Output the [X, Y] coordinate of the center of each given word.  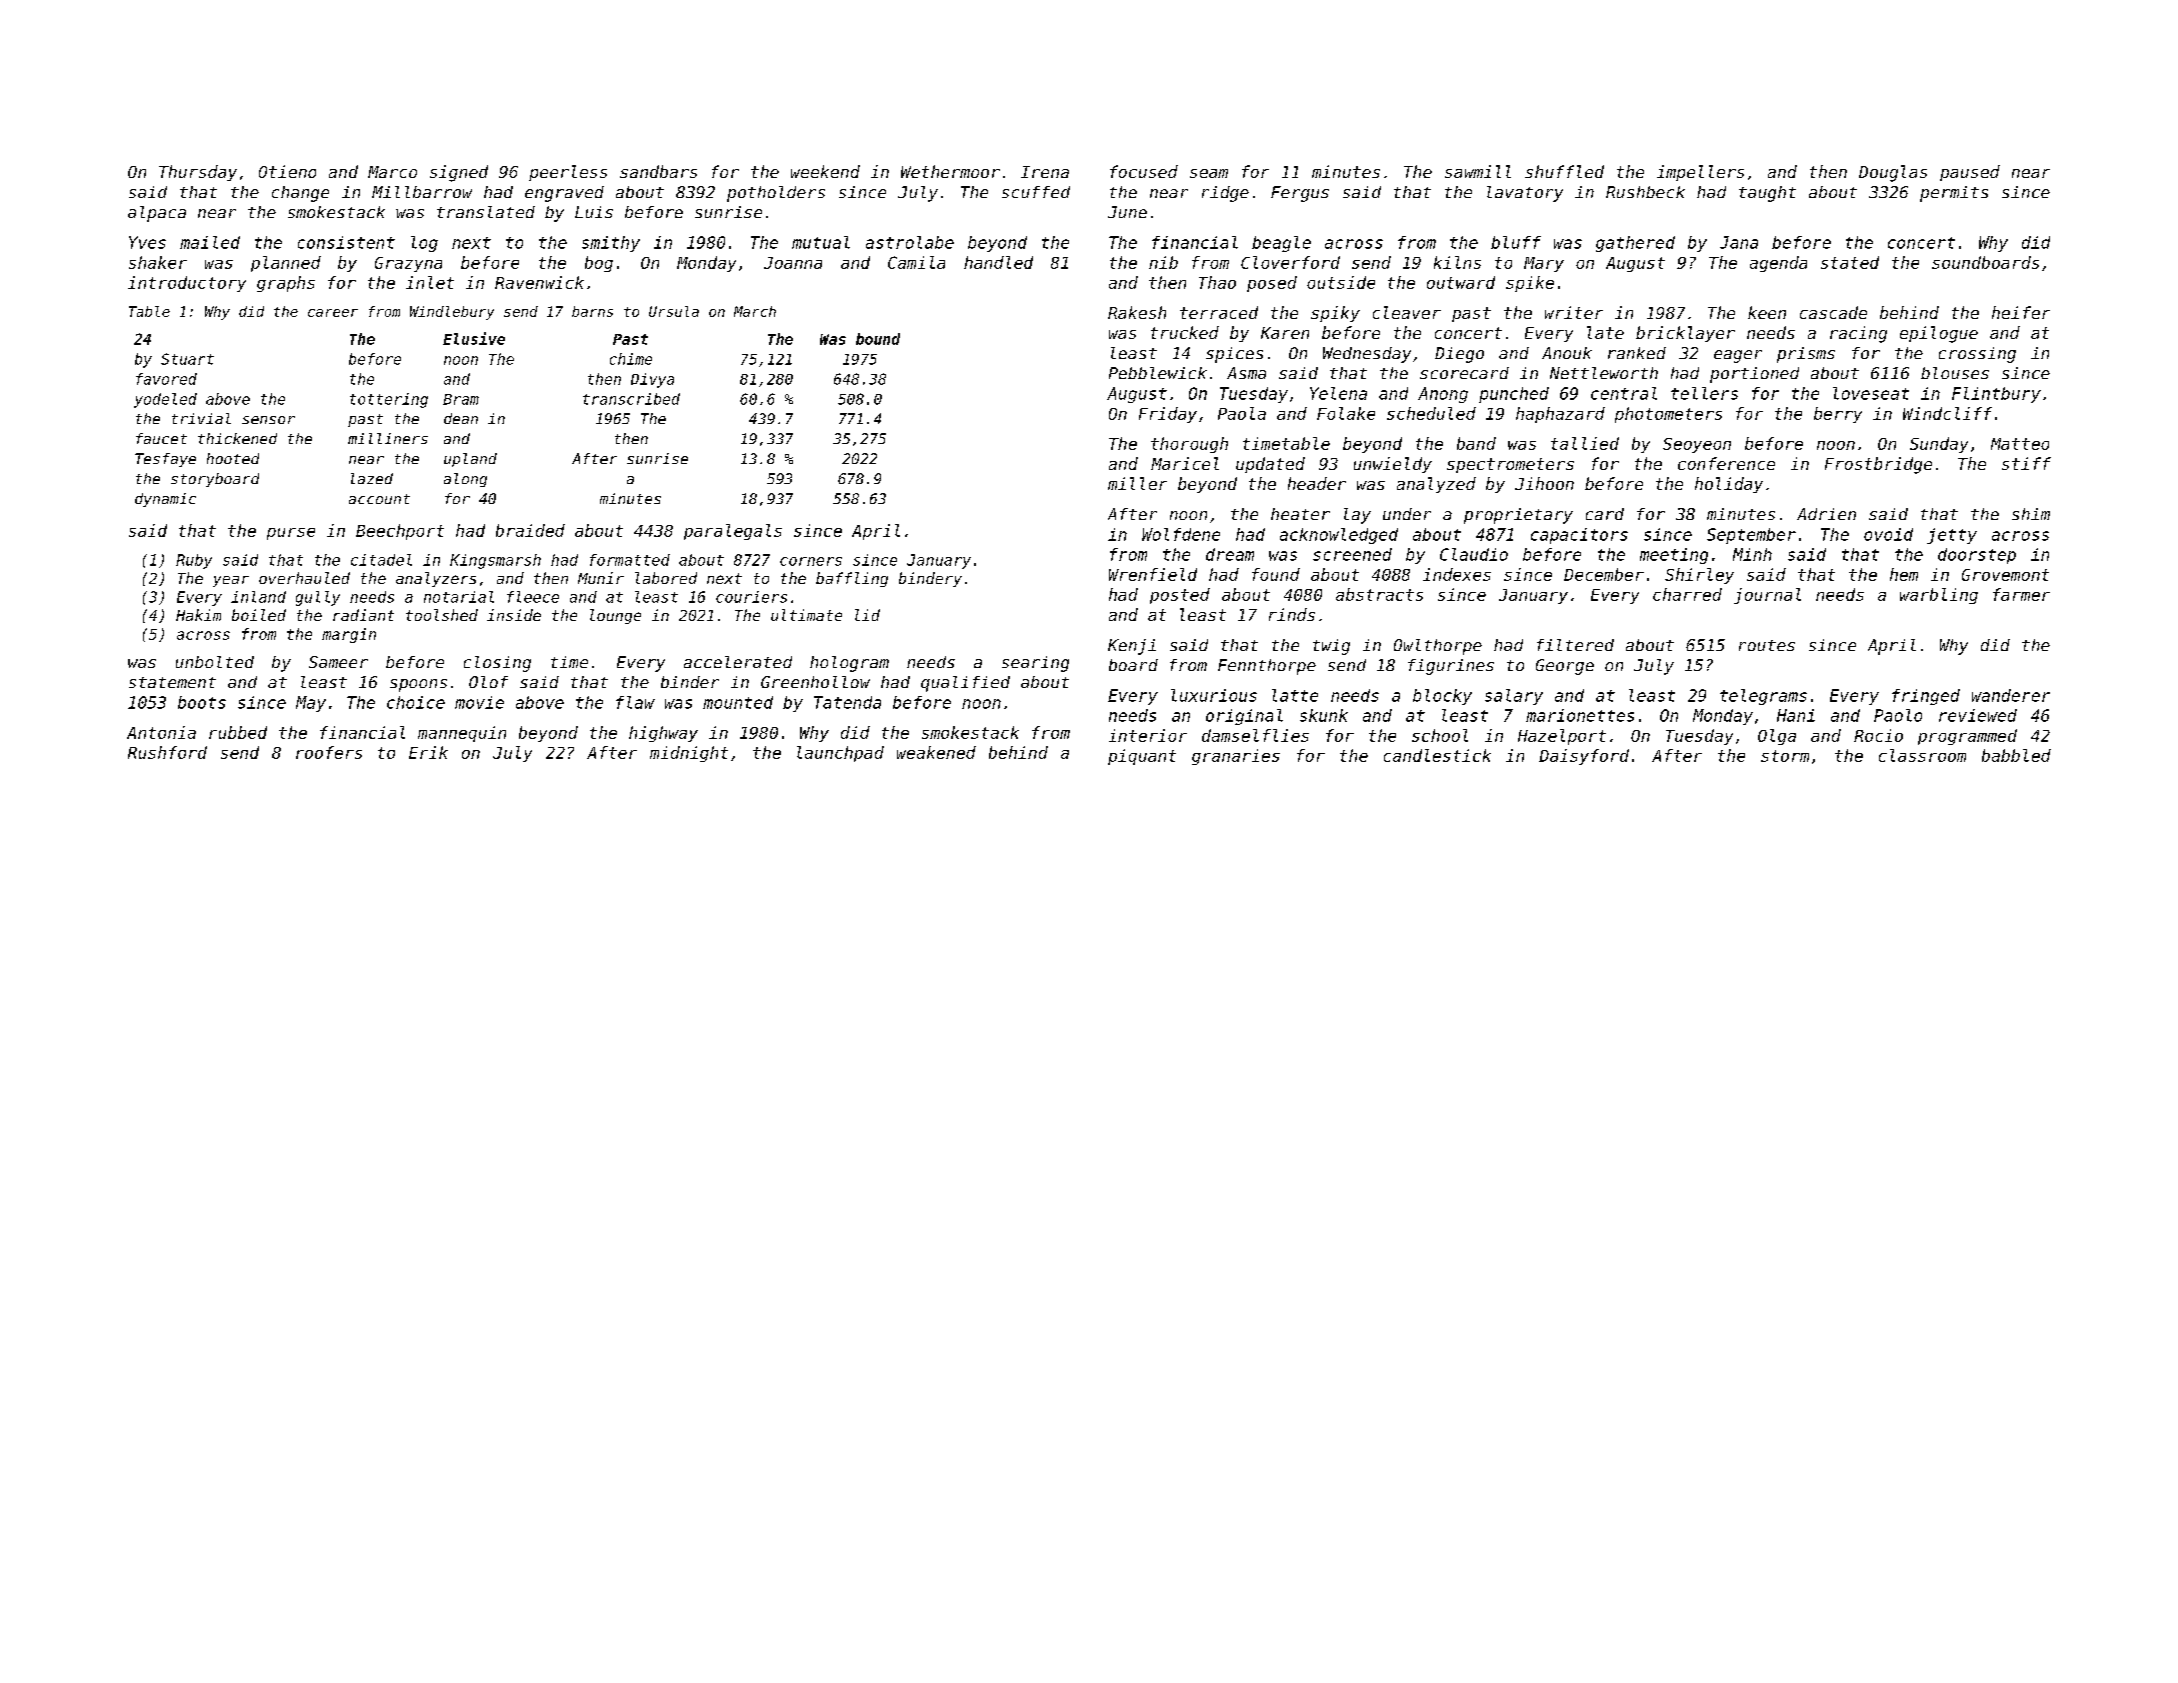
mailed [210, 242]
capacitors [1579, 536]
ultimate [806, 615]
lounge [615, 616]
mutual [821, 242]
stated [1850, 262]
